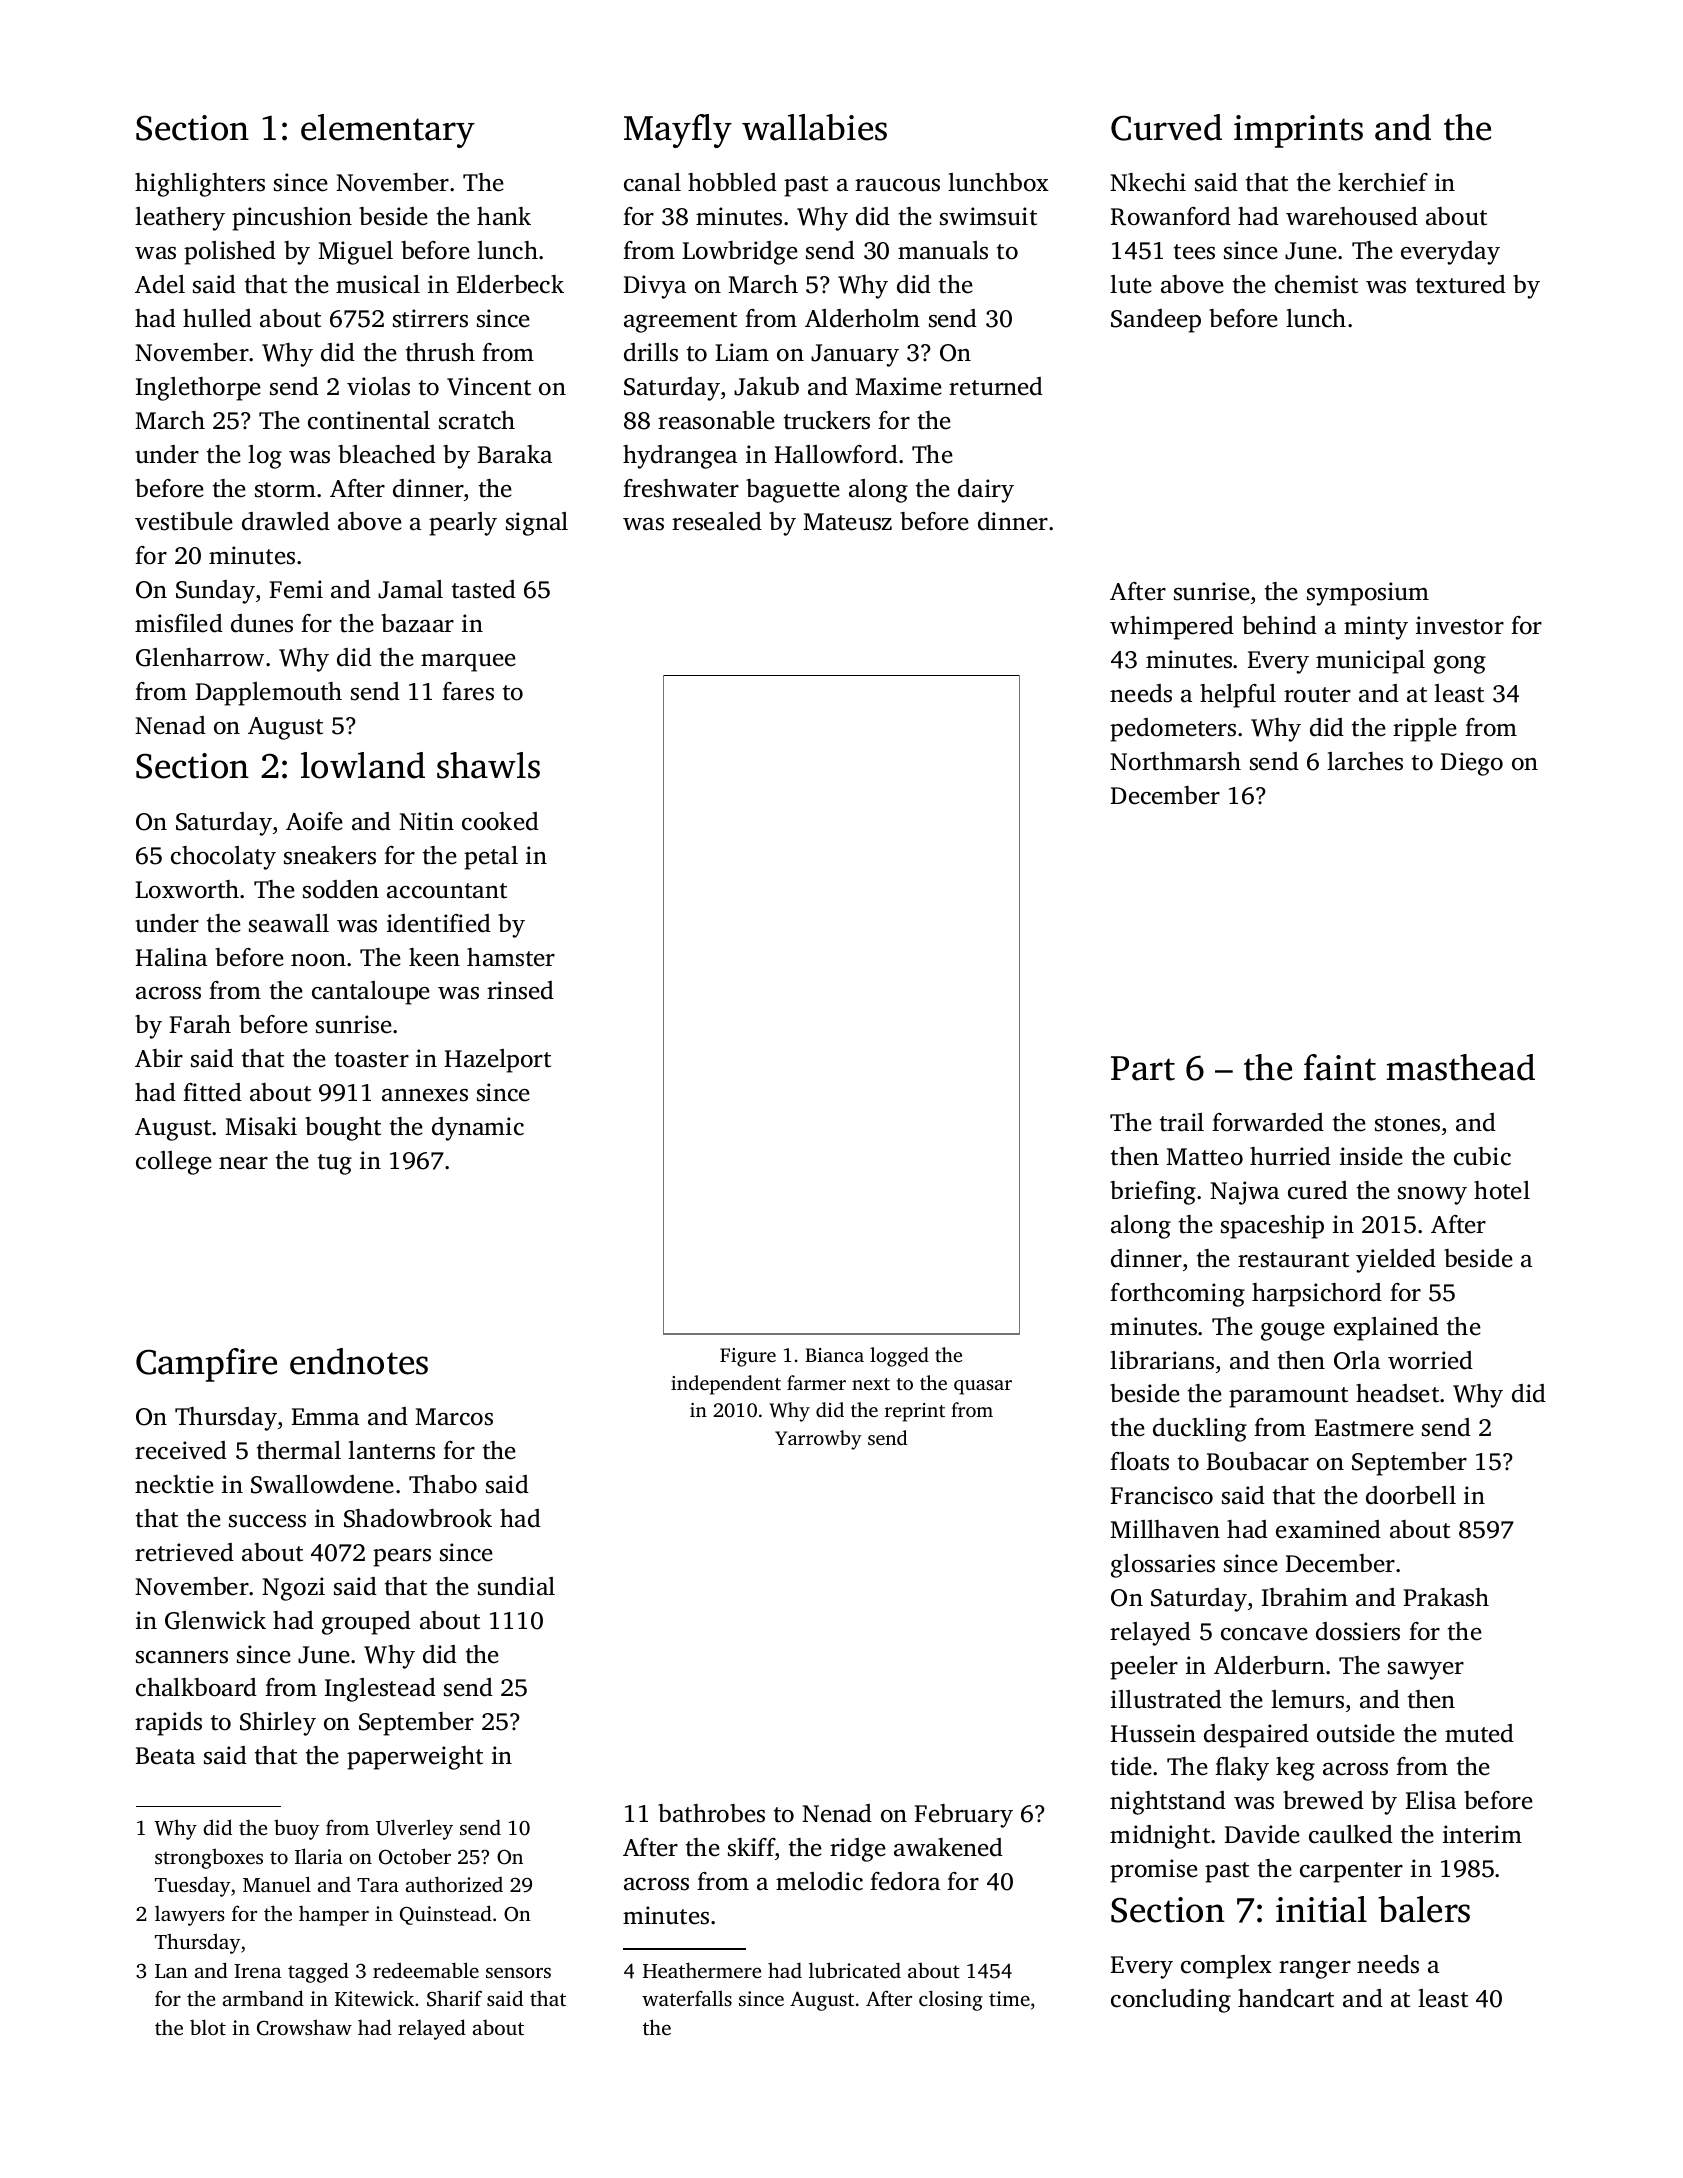 Image resolution: width=1683 pixels, height=2178 pixels. Describe the element at coordinates (516, 1586) in the document. I see `sundial` at that location.
